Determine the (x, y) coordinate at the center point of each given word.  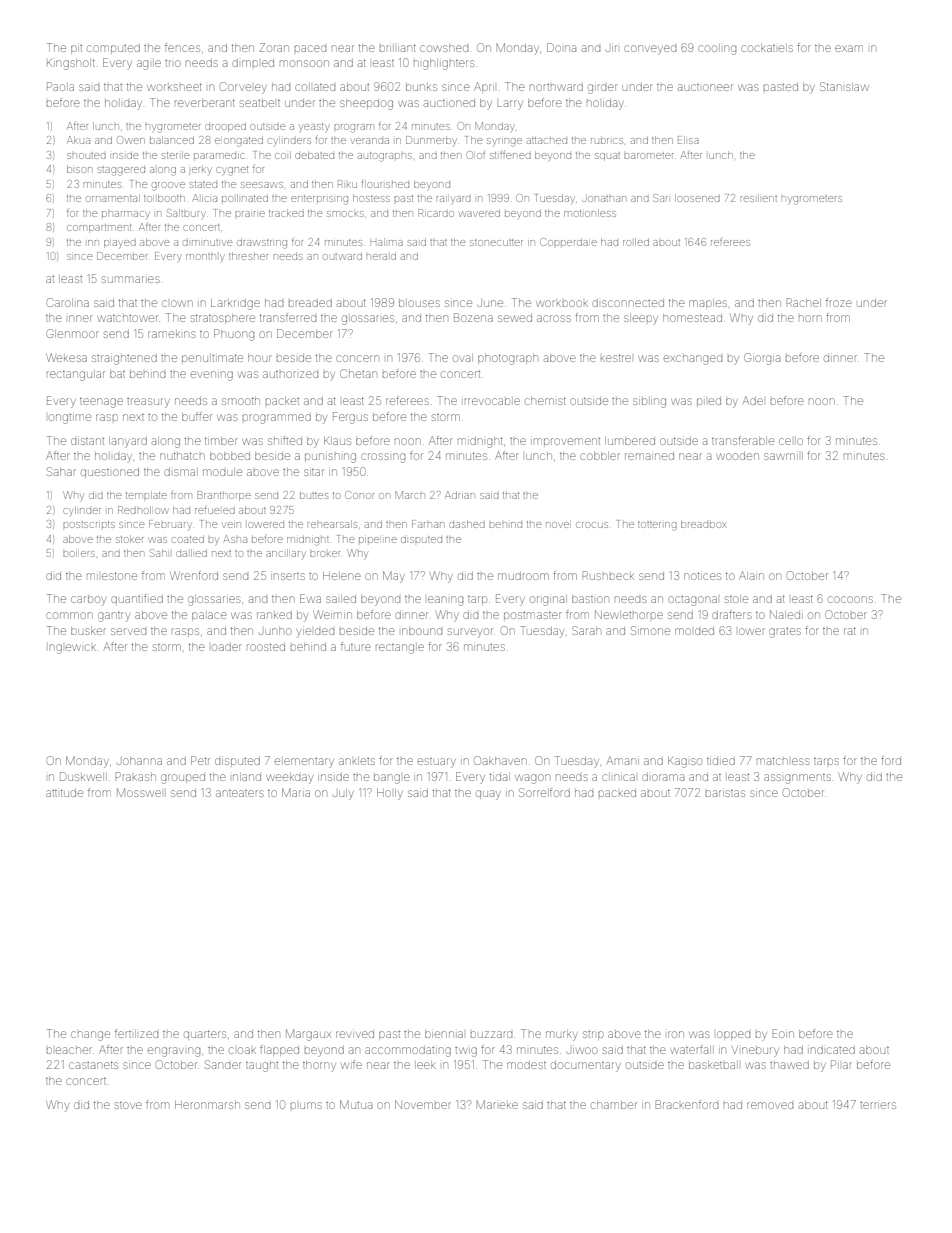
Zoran (274, 47)
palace (209, 616)
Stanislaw (844, 86)
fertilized (136, 1033)
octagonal (692, 601)
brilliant (398, 48)
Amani (623, 760)
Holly (390, 794)
